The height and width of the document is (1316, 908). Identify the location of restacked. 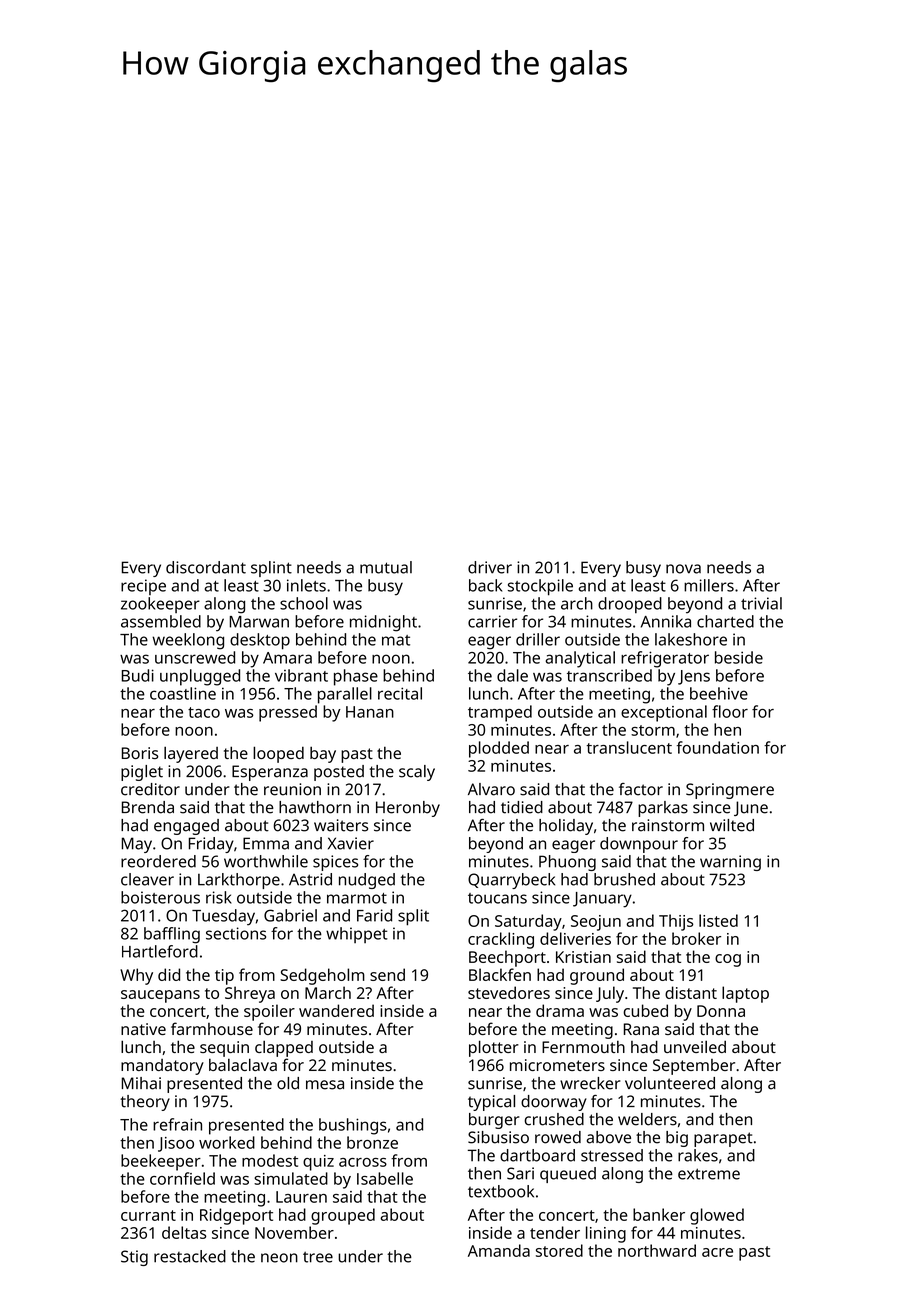
(190, 1256).
